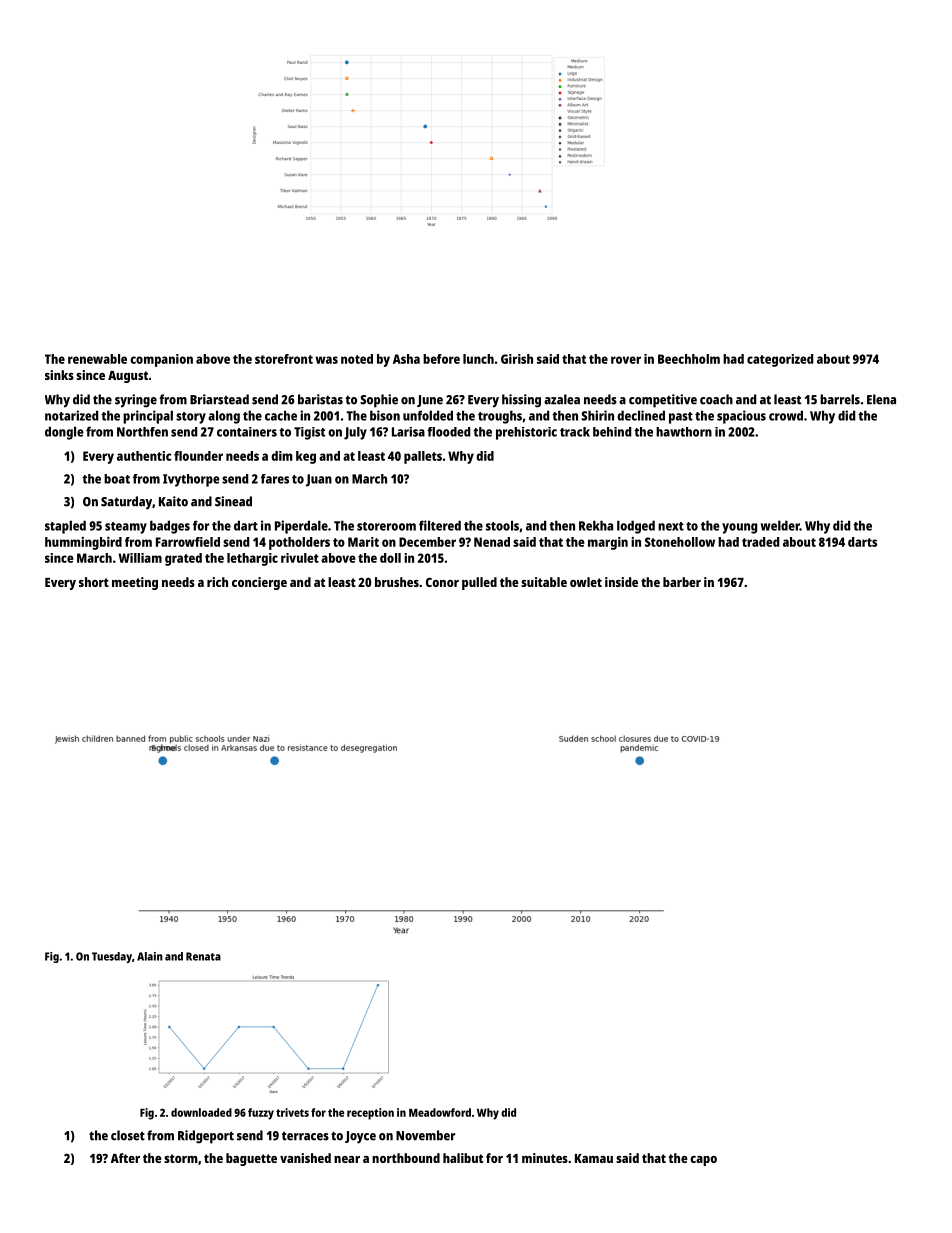  What do you see at coordinates (703, 1161) in the image?
I see `capo` at bounding box center [703, 1161].
